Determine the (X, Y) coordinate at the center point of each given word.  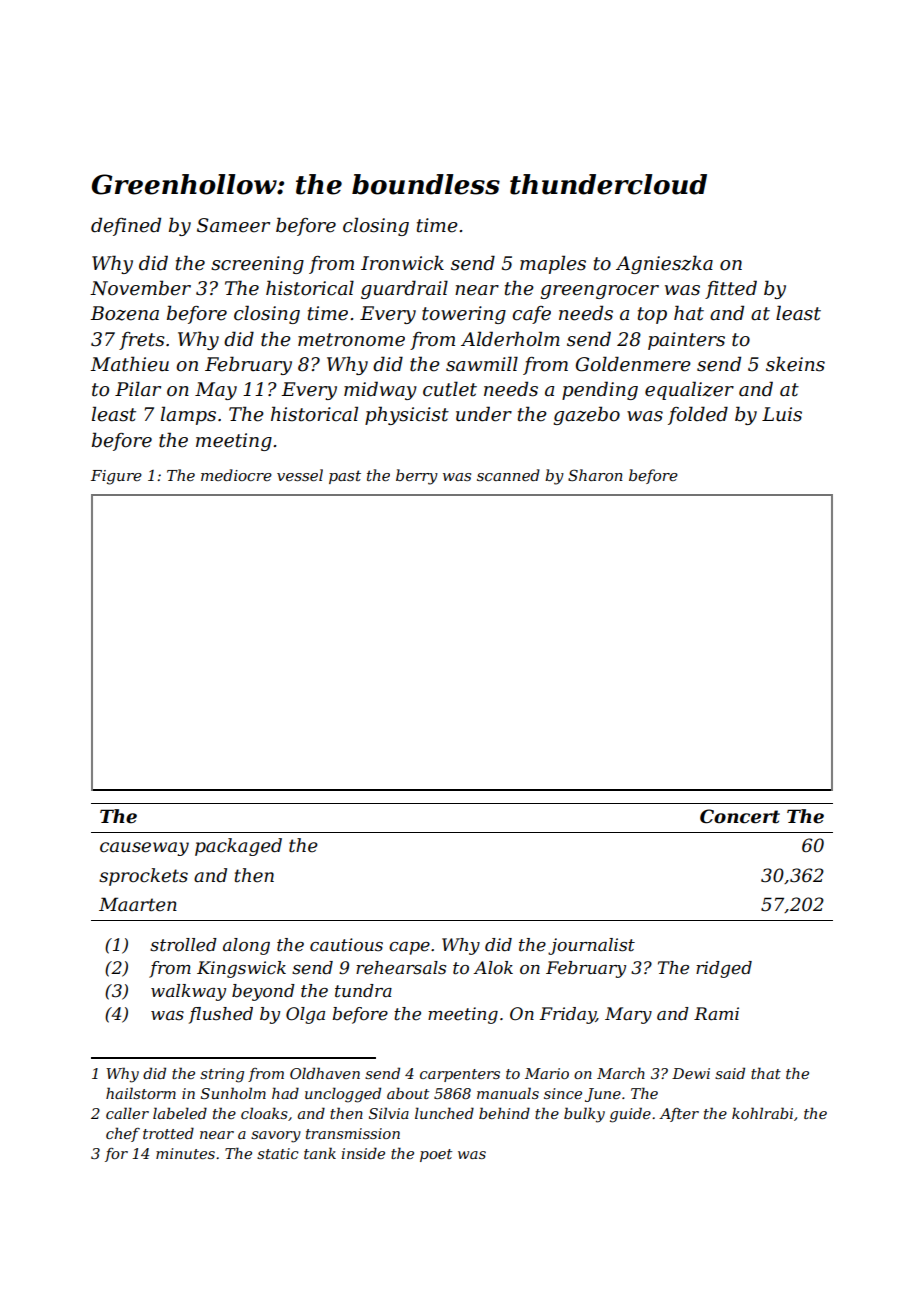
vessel (300, 475)
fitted (731, 289)
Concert (740, 816)
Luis (782, 414)
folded (698, 415)
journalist (591, 946)
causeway (144, 849)
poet (436, 1155)
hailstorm (141, 1093)
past (345, 477)
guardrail (404, 289)
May (216, 391)
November (140, 288)
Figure (116, 477)
